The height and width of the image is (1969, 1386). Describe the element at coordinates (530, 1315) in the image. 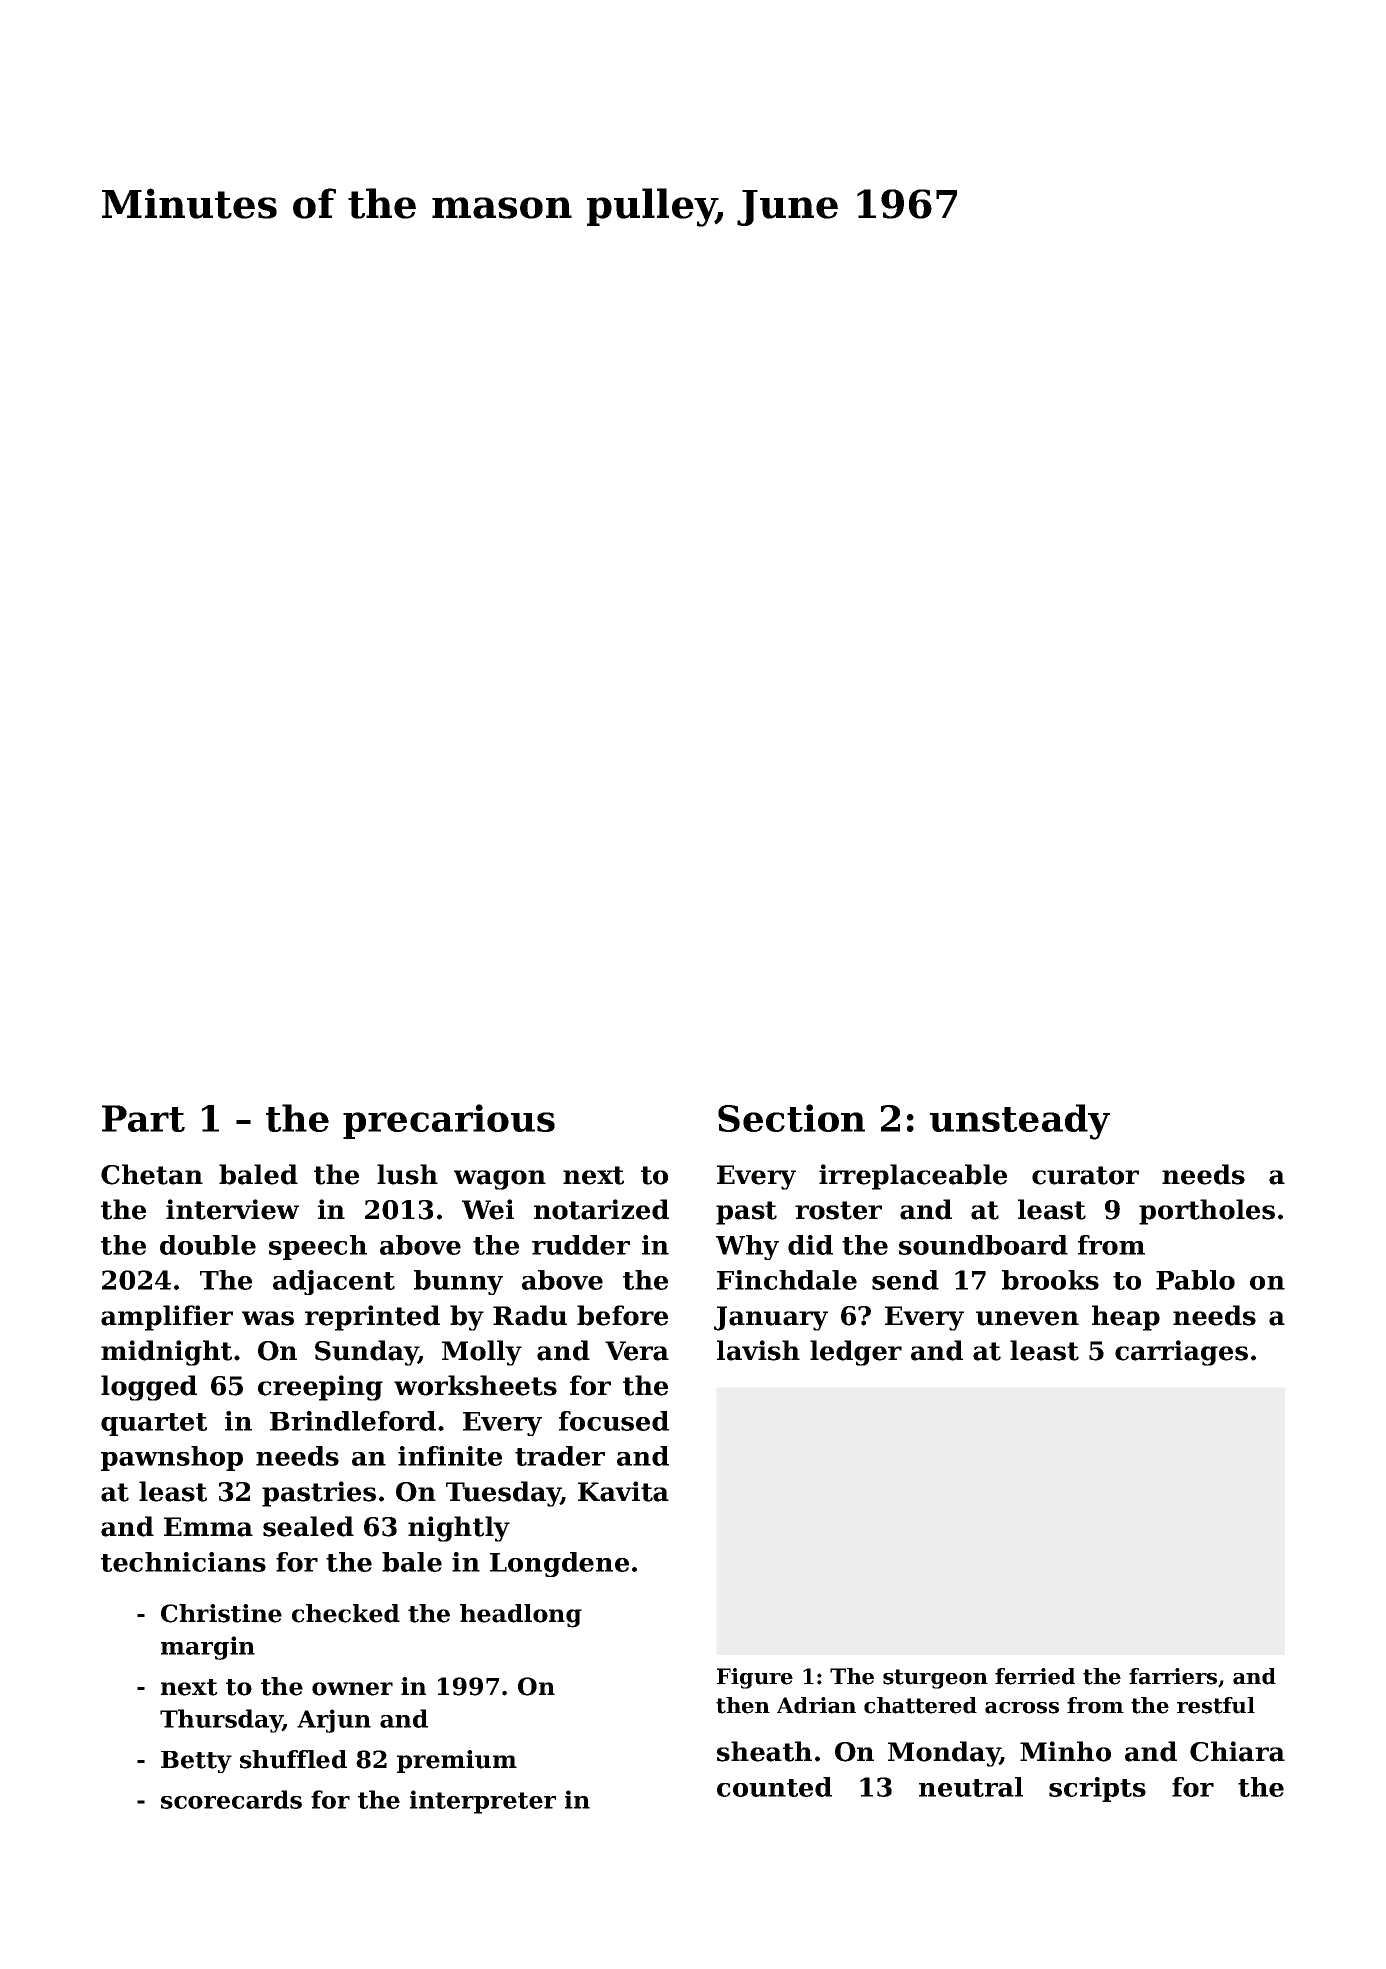

I see `Radu` at that location.
